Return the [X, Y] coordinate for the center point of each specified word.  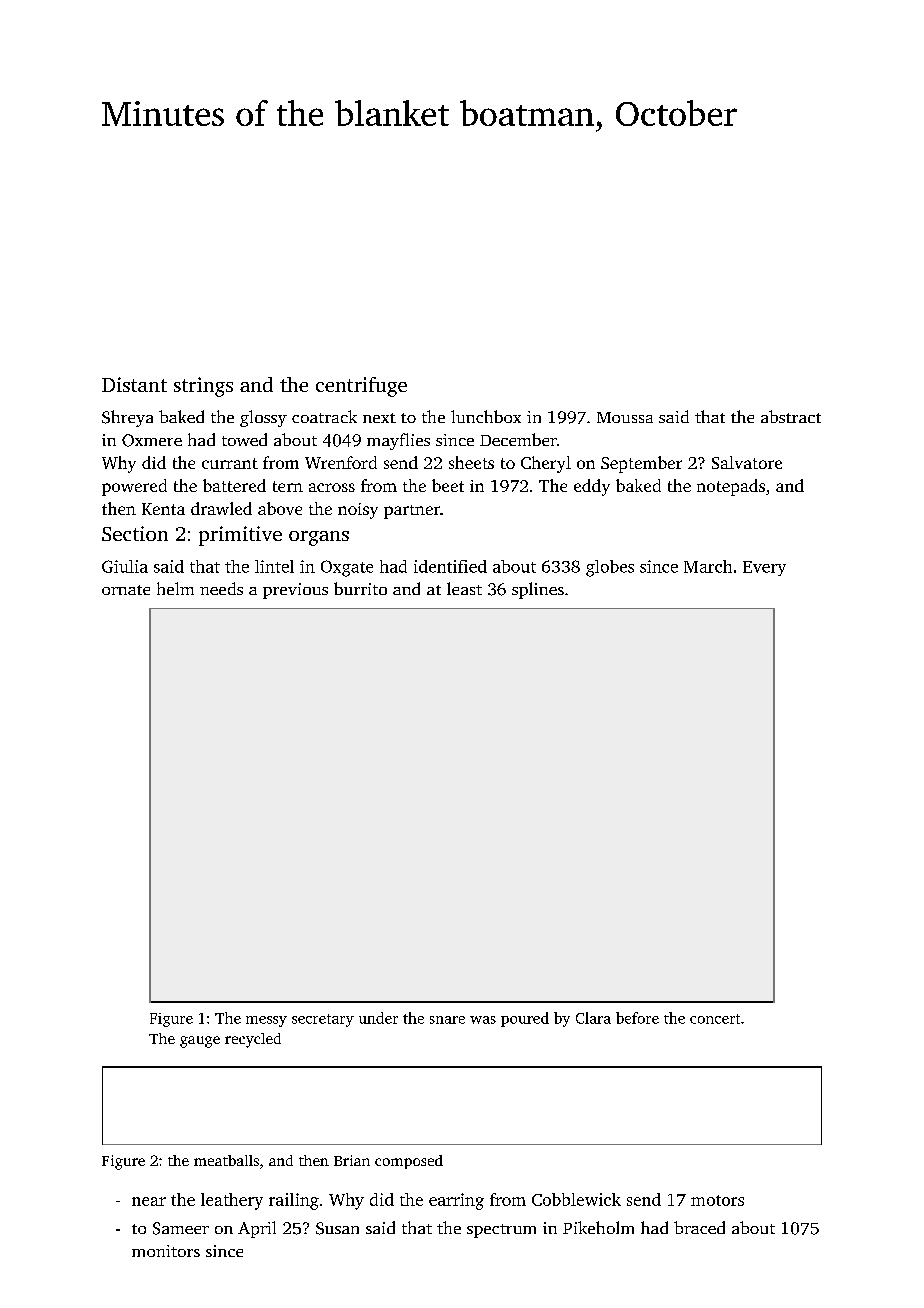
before [637, 1018]
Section [135, 533]
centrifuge [361, 387]
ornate [126, 590]
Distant [134, 384]
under [378, 1018]
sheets [471, 462]
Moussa [625, 417]
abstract [791, 416]
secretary [323, 1020]
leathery [232, 1201]
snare [447, 1020]
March [708, 566]
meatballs [226, 1160]
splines [538, 590]
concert [715, 1019]
